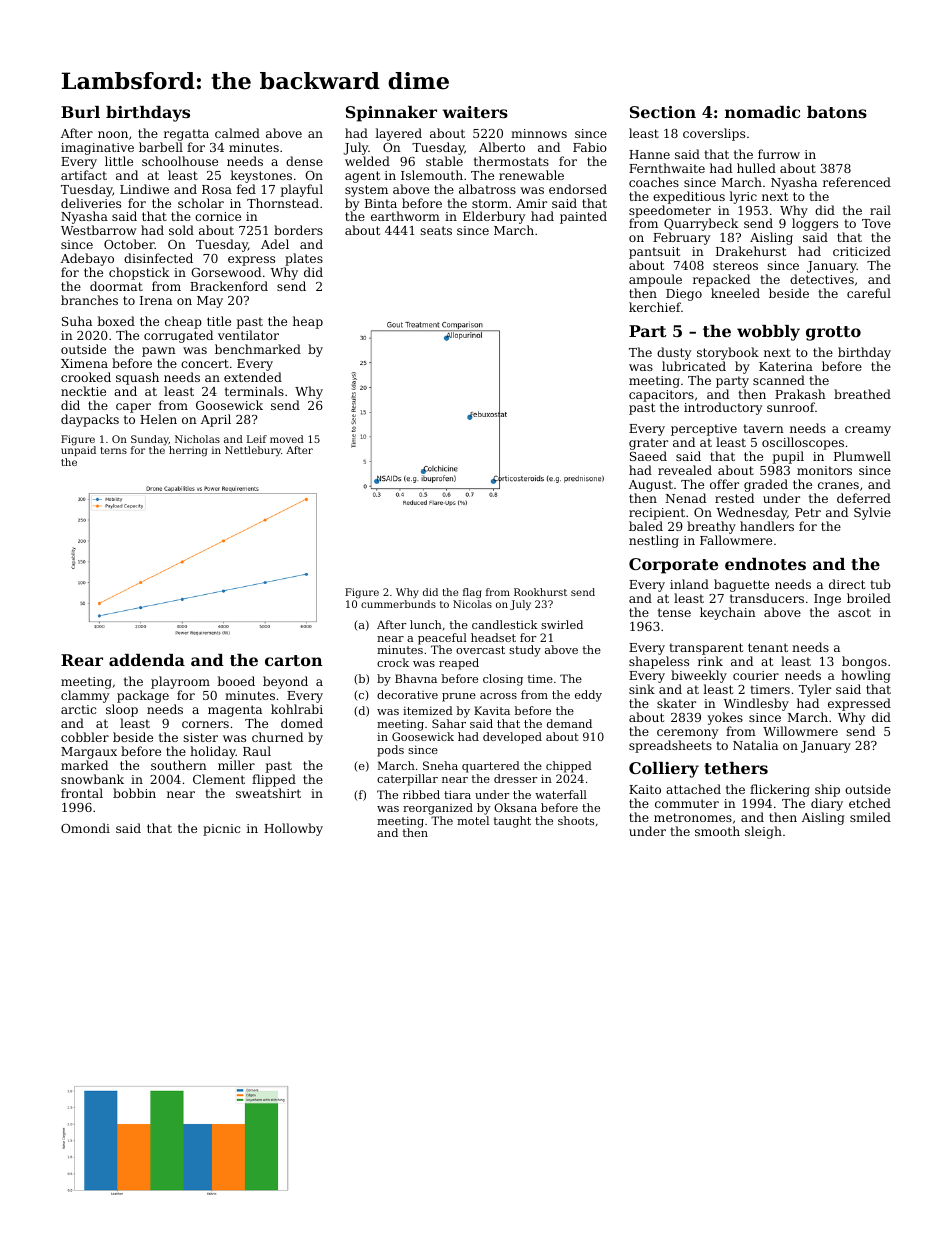  I want to click on howling, so click(866, 676).
